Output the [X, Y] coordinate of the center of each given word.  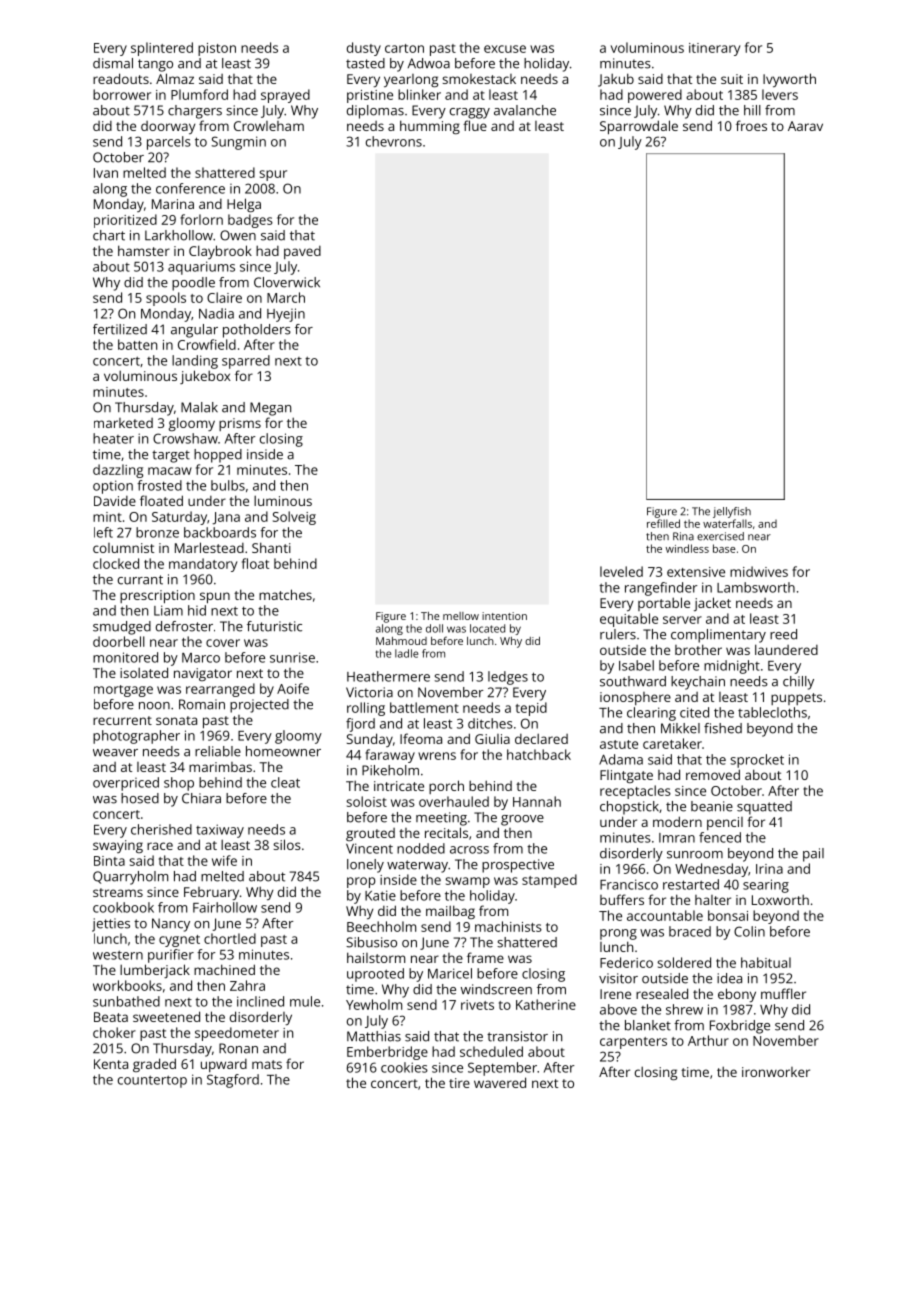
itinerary [714, 49]
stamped [549, 881]
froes [751, 125]
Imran [677, 838]
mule [305, 1001]
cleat [285, 782]
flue [475, 125]
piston [217, 49]
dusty [364, 49]
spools [166, 299]
